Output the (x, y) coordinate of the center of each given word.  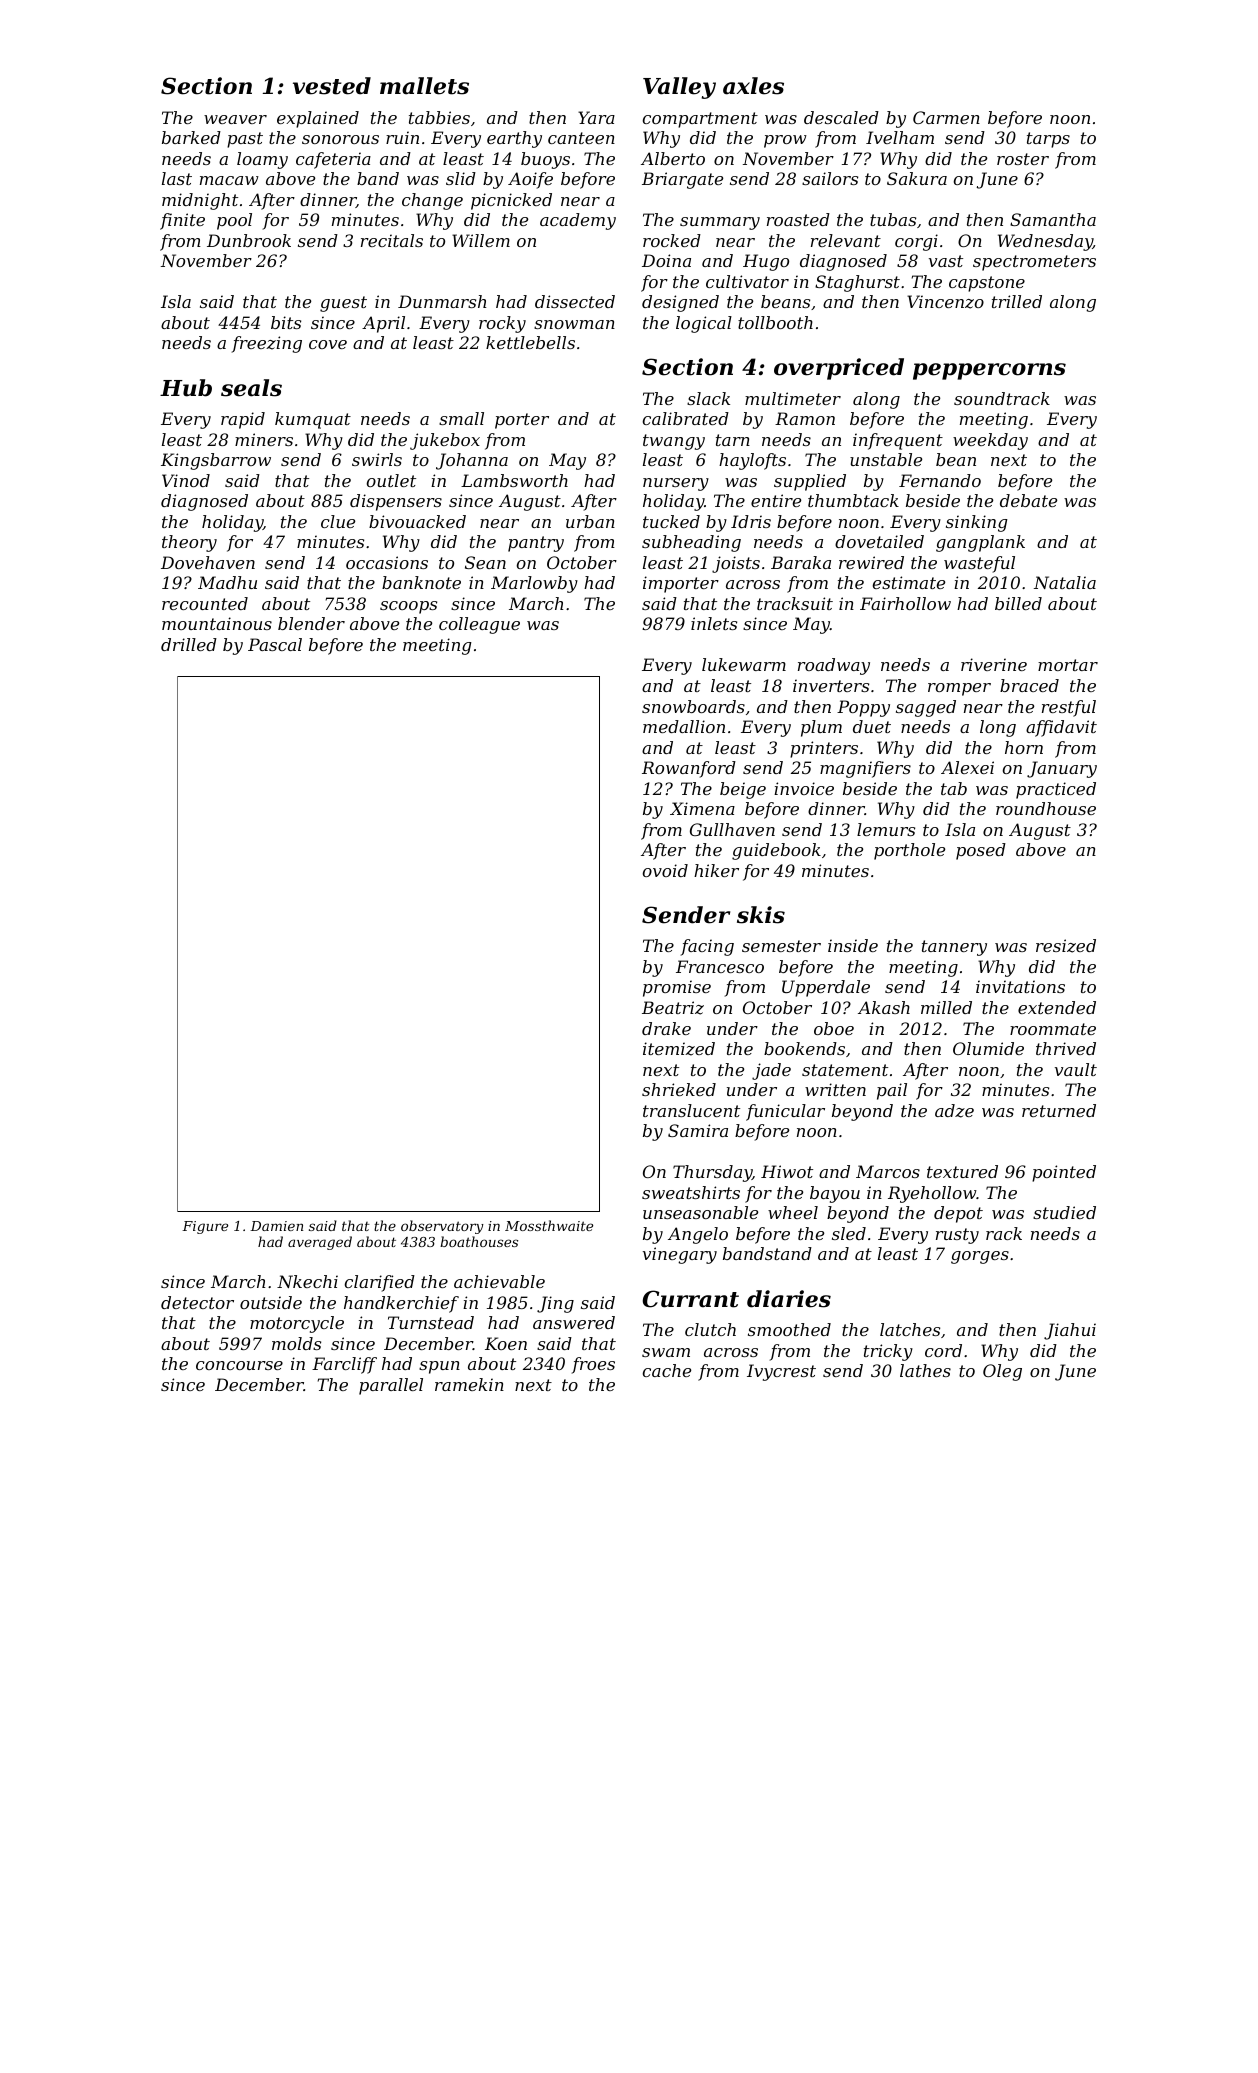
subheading (691, 543)
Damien (276, 1226)
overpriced (839, 369)
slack (708, 398)
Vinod (186, 480)
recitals (392, 240)
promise (677, 988)
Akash (884, 1007)
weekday (990, 441)
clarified (380, 1283)
